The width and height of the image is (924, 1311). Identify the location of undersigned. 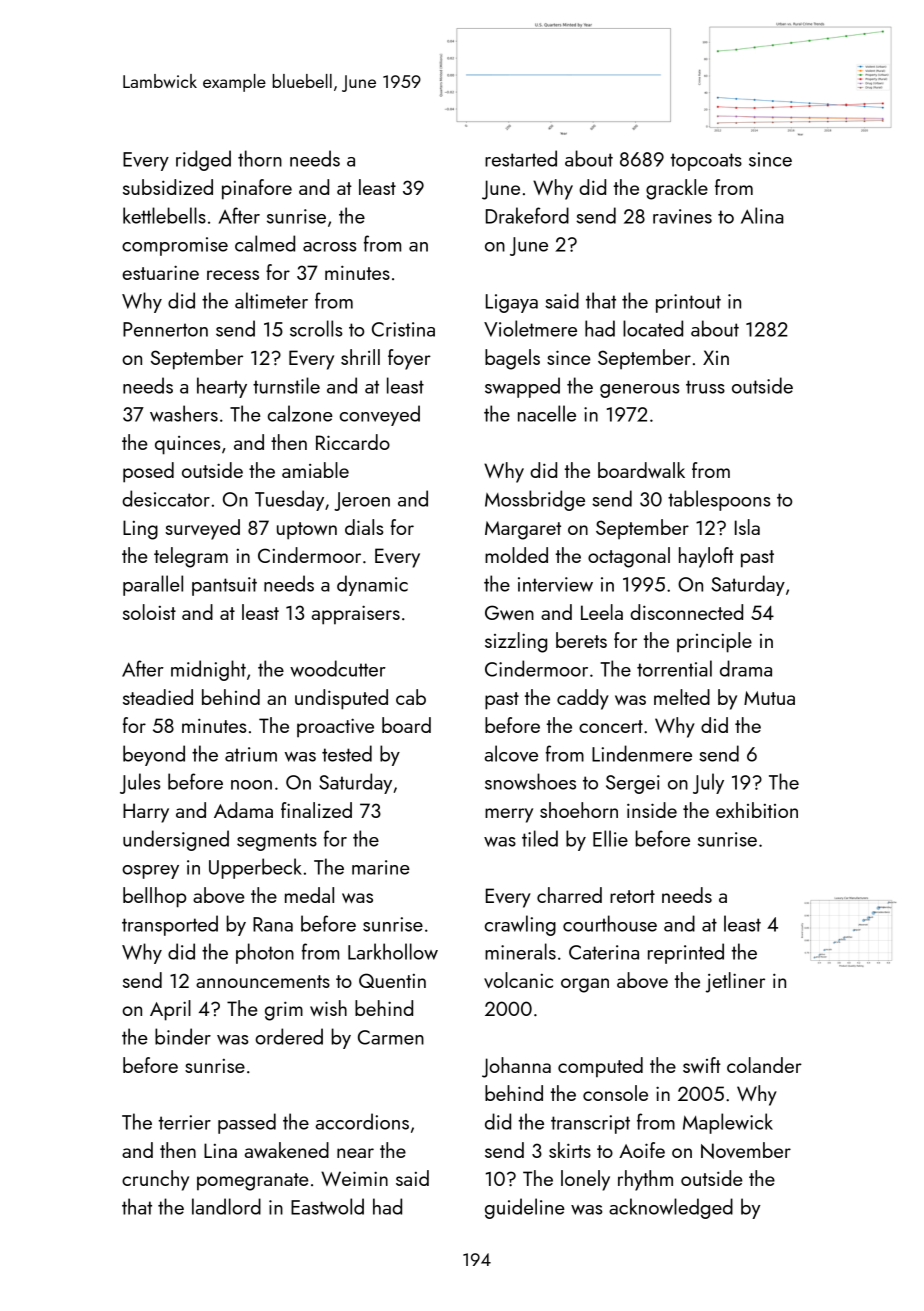
(176, 840).
